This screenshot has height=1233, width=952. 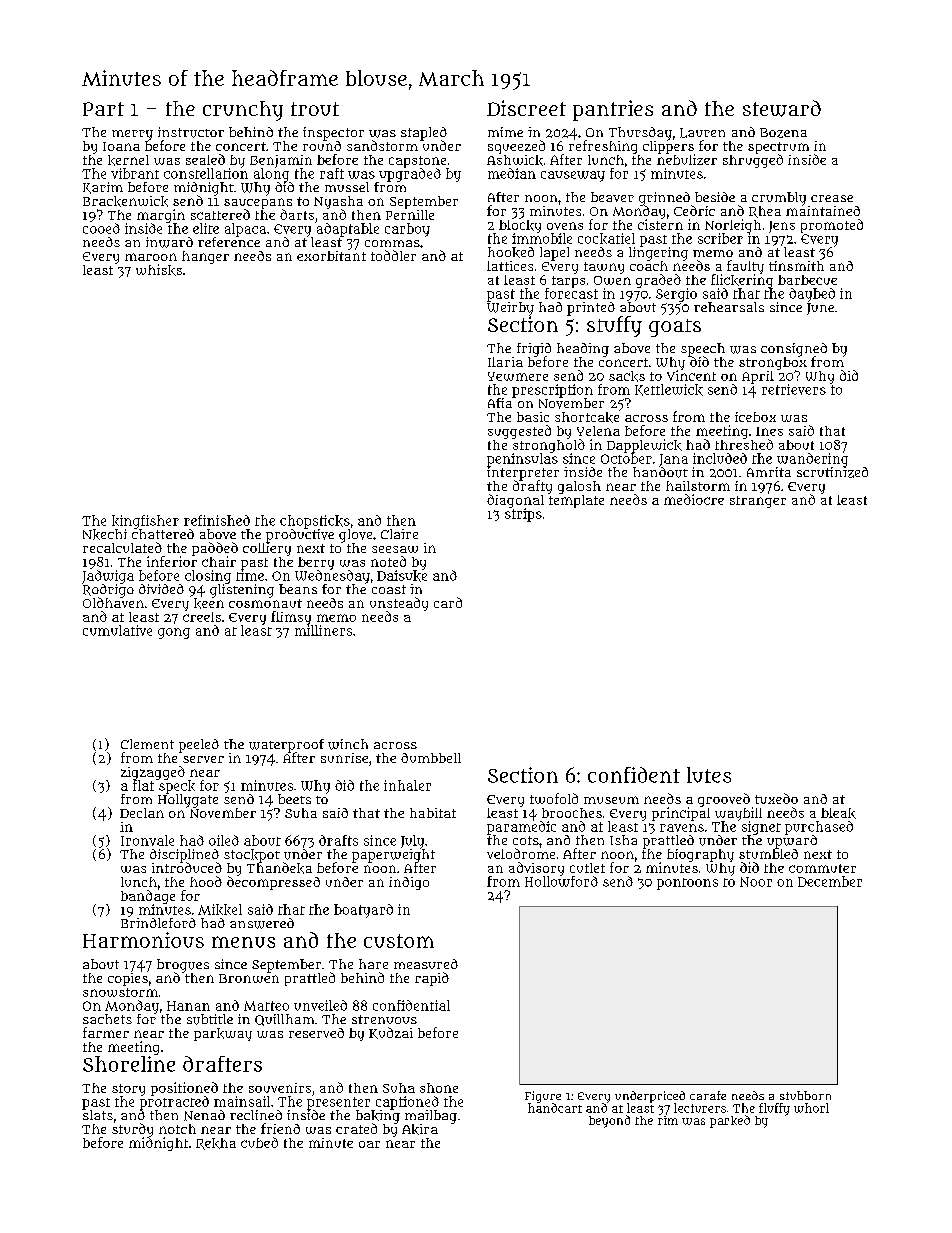 I want to click on Discreet, so click(x=526, y=108).
